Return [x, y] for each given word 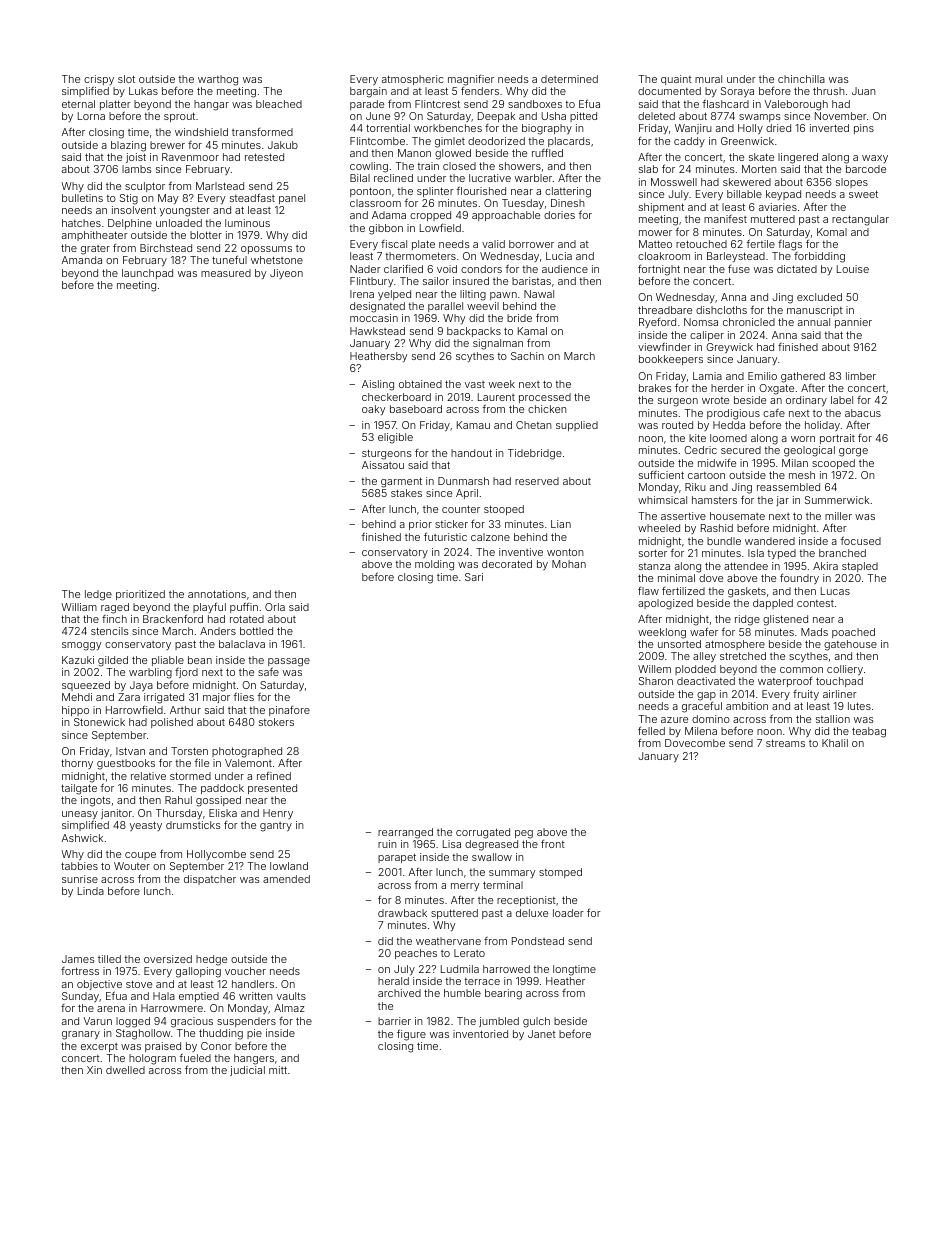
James [78, 959]
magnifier [471, 80]
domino [711, 719]
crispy [99, 80]
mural [708, 79]
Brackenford [173, 618]
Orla [275, 607]
